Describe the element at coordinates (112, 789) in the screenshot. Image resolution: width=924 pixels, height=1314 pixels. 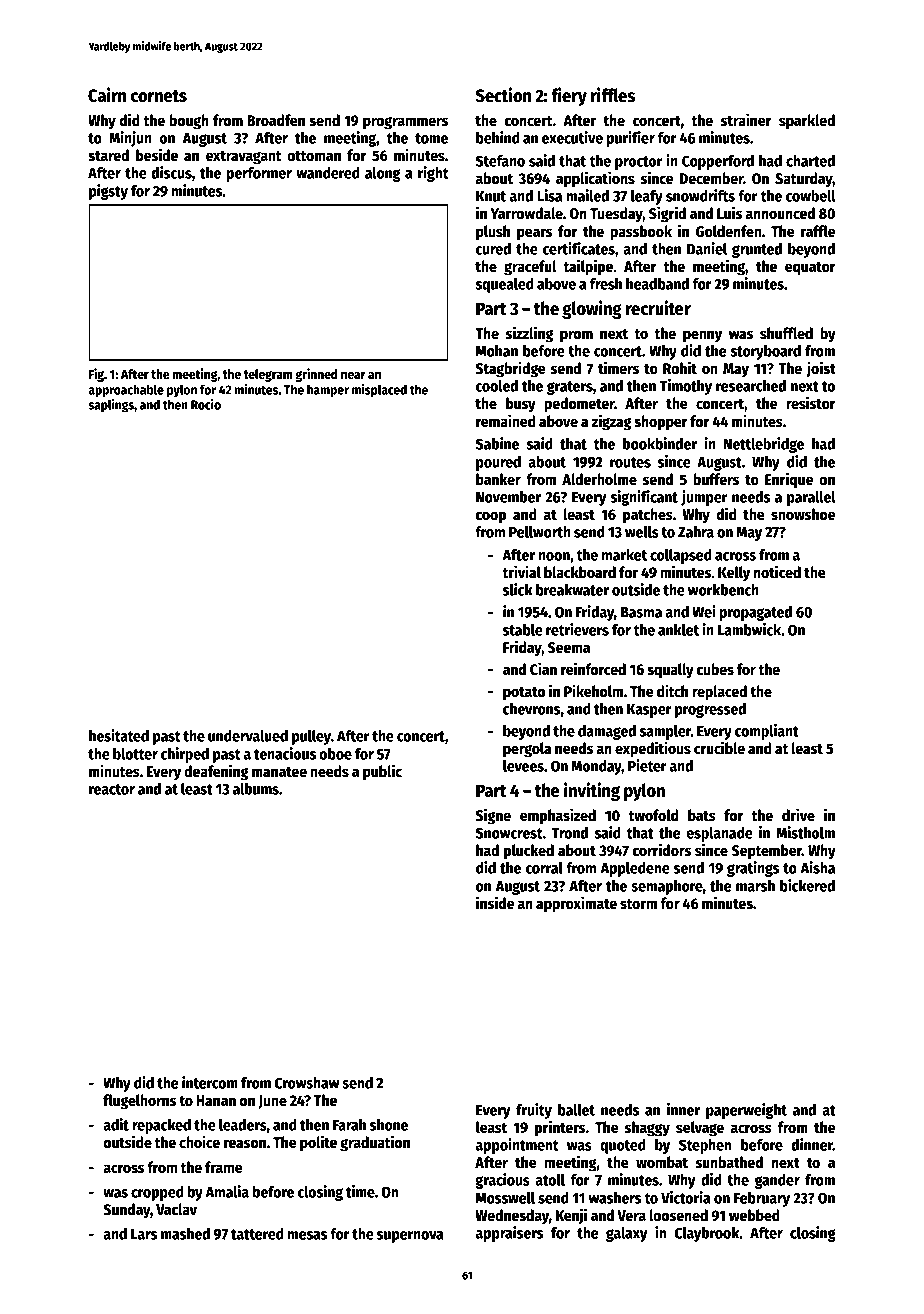
I see `reactor` at that location.
